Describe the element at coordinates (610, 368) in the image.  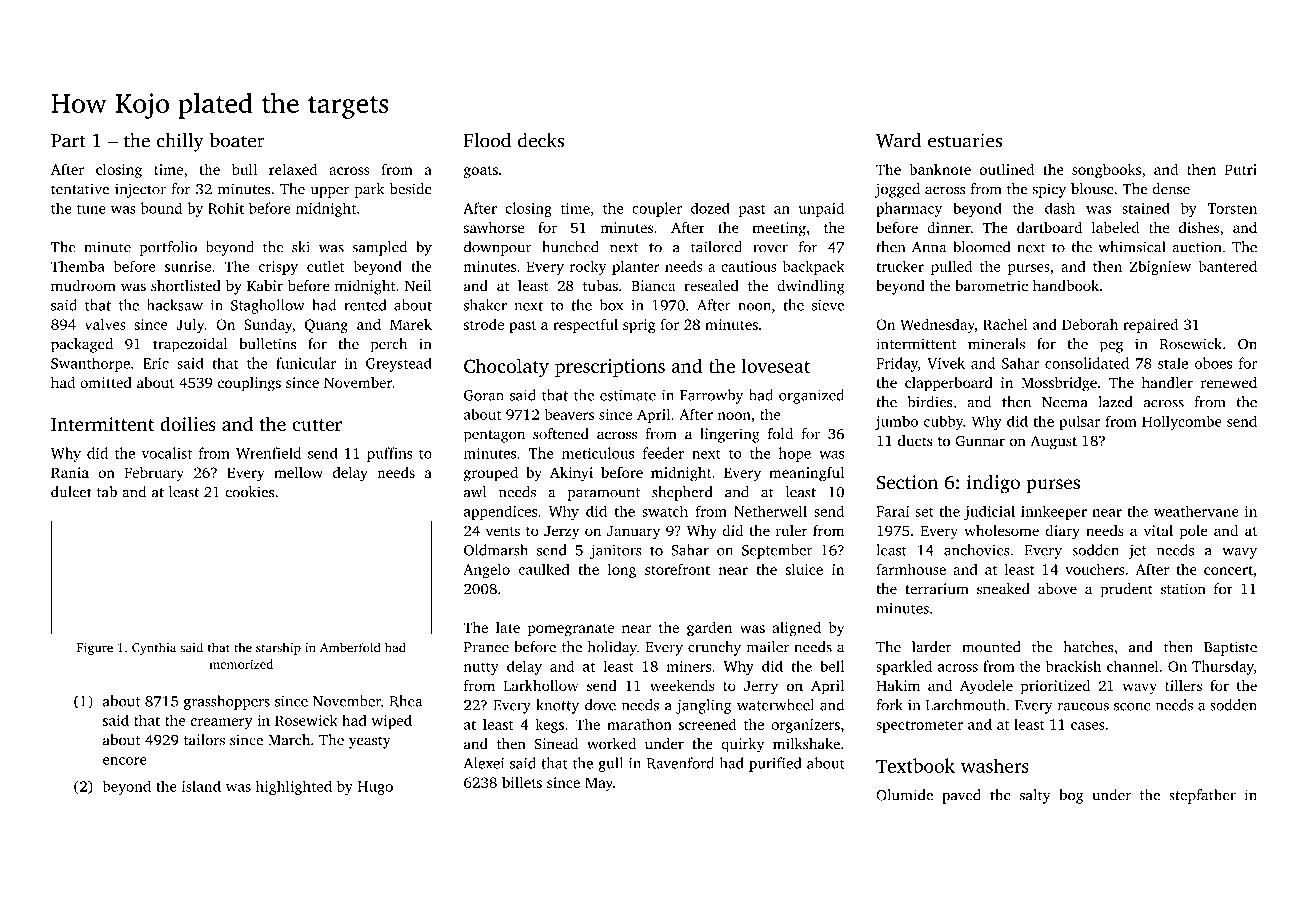
I see `prescriptions` at that location.
